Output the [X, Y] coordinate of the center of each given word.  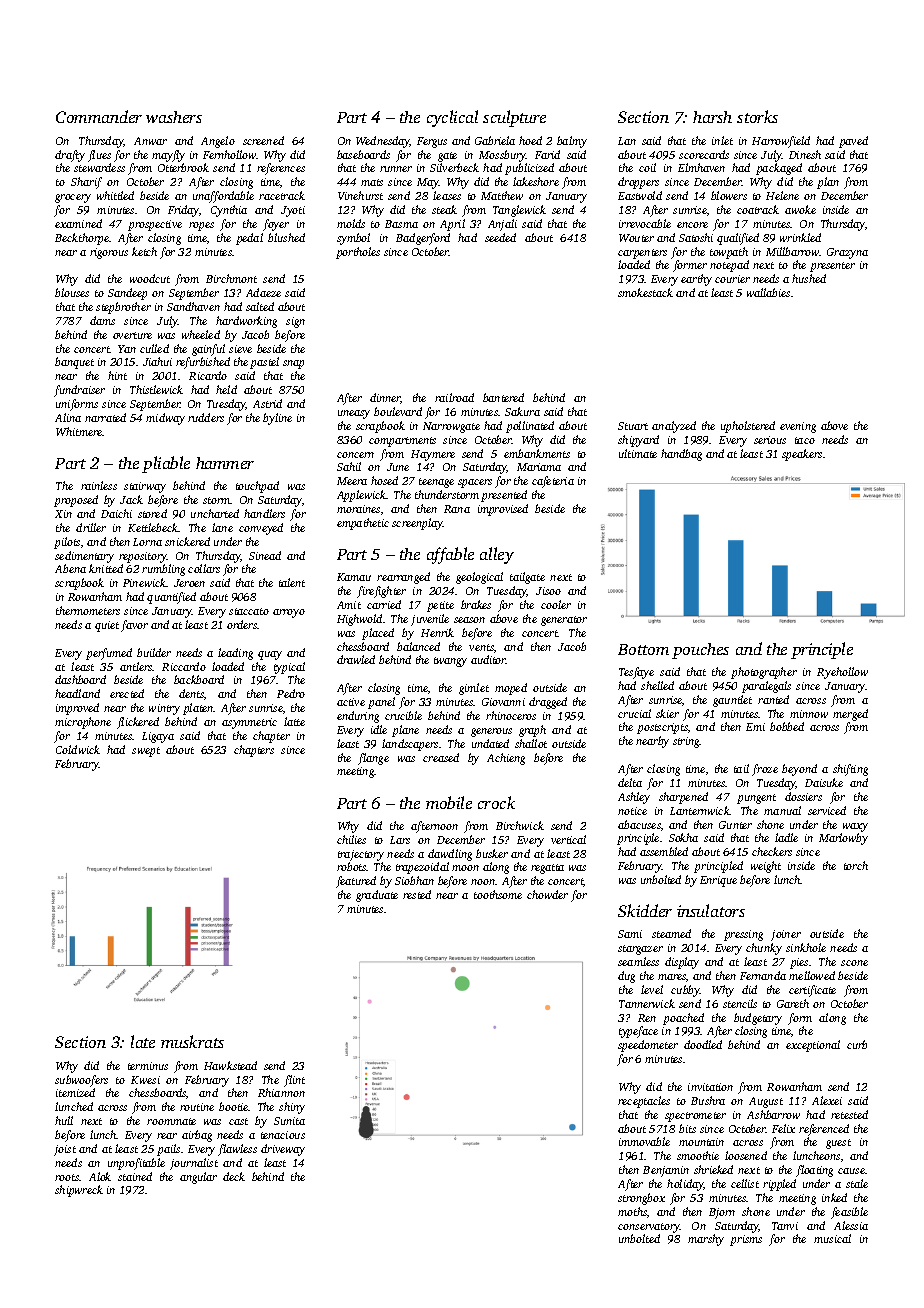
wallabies [768, 292]
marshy [706, 1240]
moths [632, 1211]
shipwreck [79, 1191]
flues [99, 156]
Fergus [432, 142]
